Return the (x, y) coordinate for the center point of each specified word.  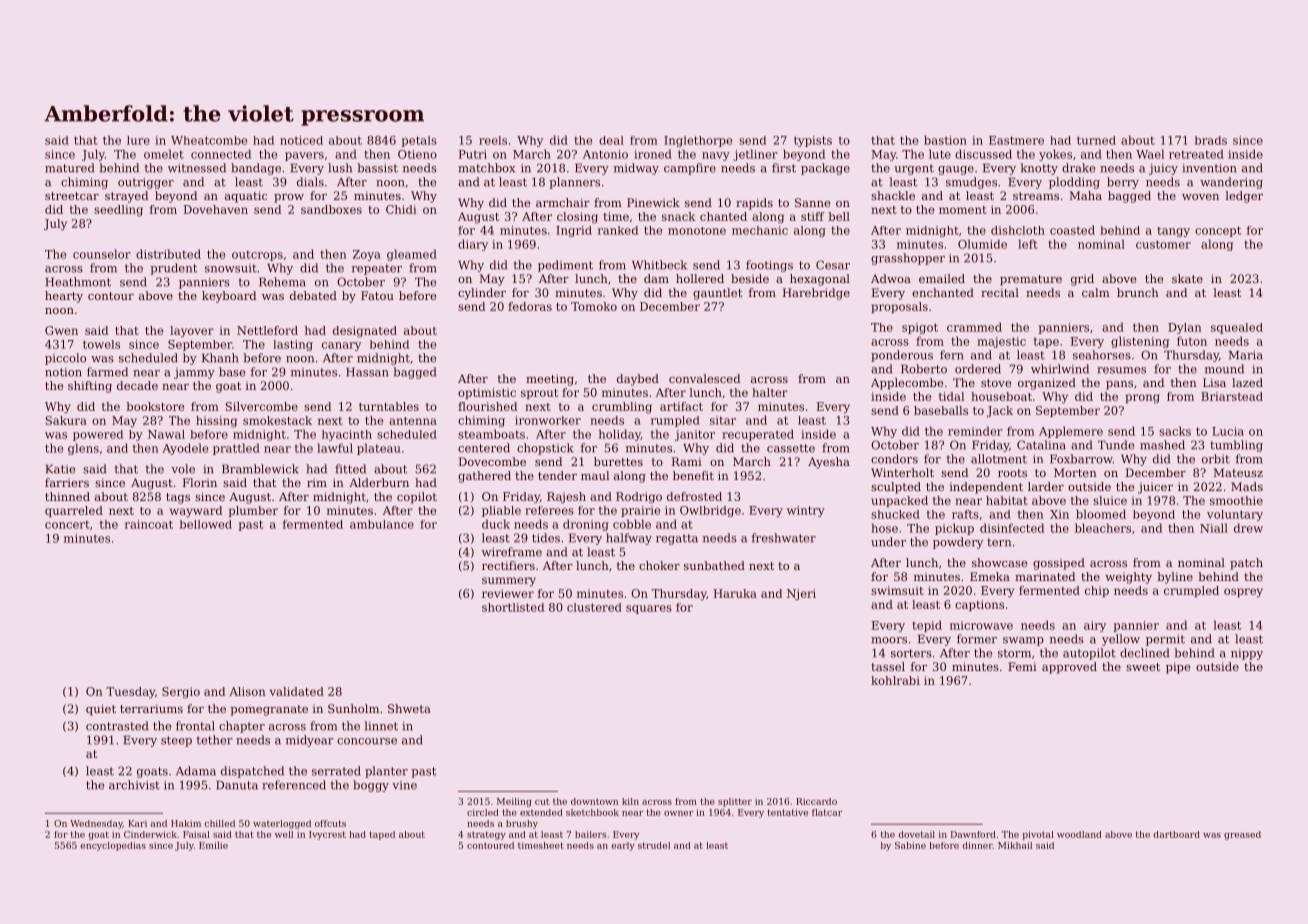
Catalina (1041, 445)
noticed (301, 140)
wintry (806, 511)
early (623, 846)
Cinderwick (150, 834)
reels (493, 140)
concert (67, 524)
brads (1211, 140)
